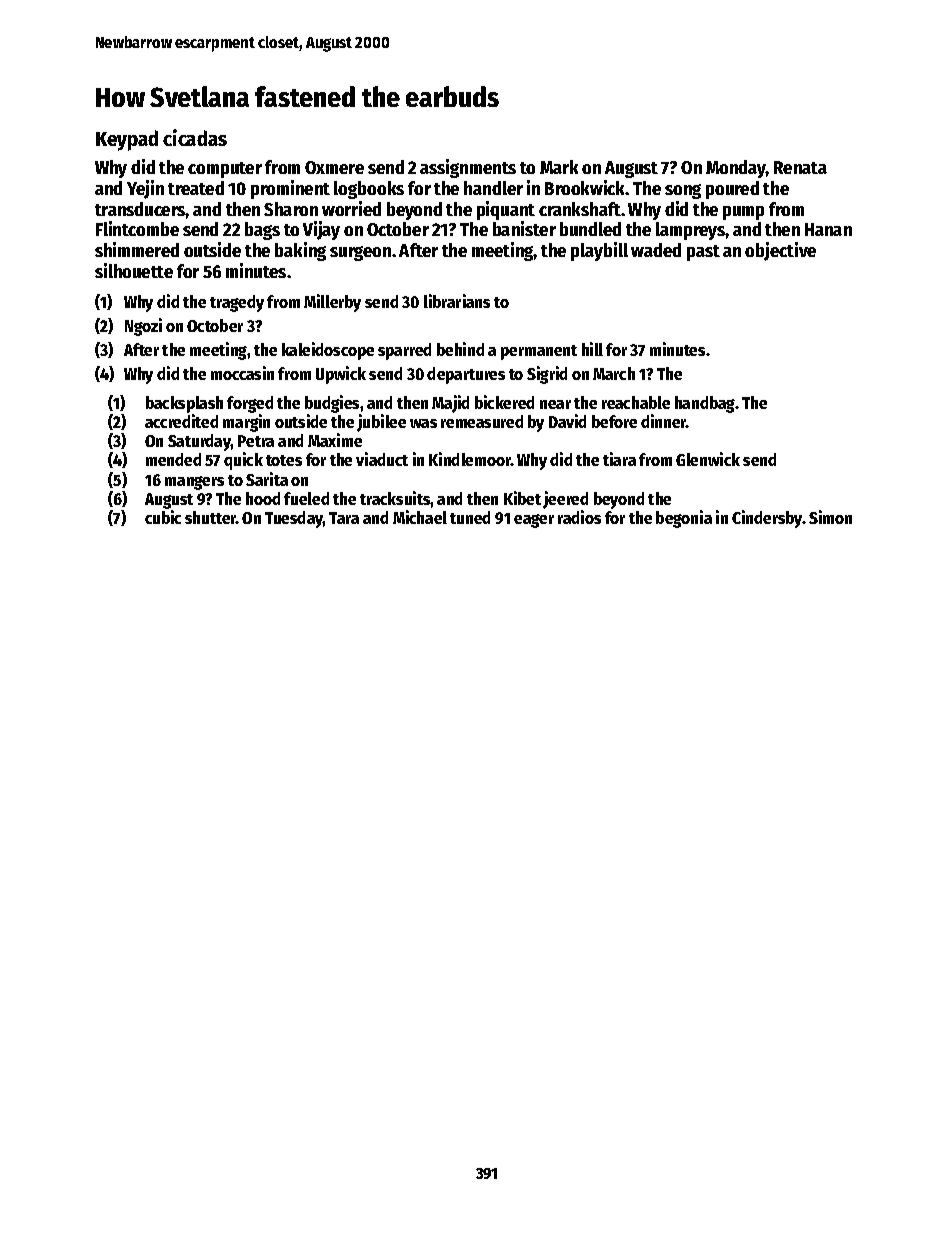 The image size is (952, 1233). What do you see at coordinates (830, 517) in the document?
I see `Simon` at bounding box center [830, 517].
